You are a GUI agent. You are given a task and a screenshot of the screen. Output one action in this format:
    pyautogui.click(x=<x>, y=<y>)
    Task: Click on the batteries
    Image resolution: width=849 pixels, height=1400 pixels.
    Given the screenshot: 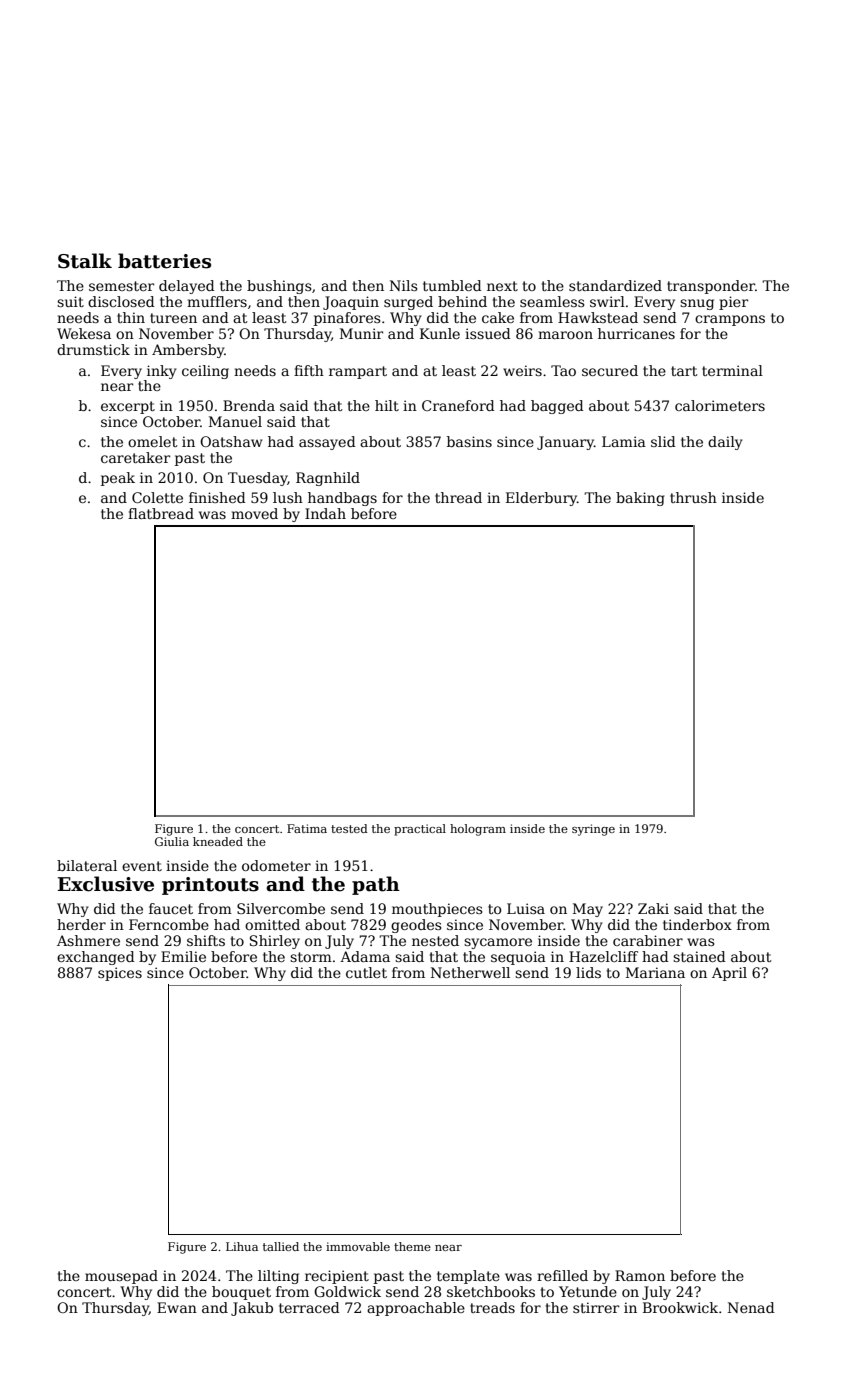 What is the action you would take?
    pyautogui.click(x=164, y=261)
